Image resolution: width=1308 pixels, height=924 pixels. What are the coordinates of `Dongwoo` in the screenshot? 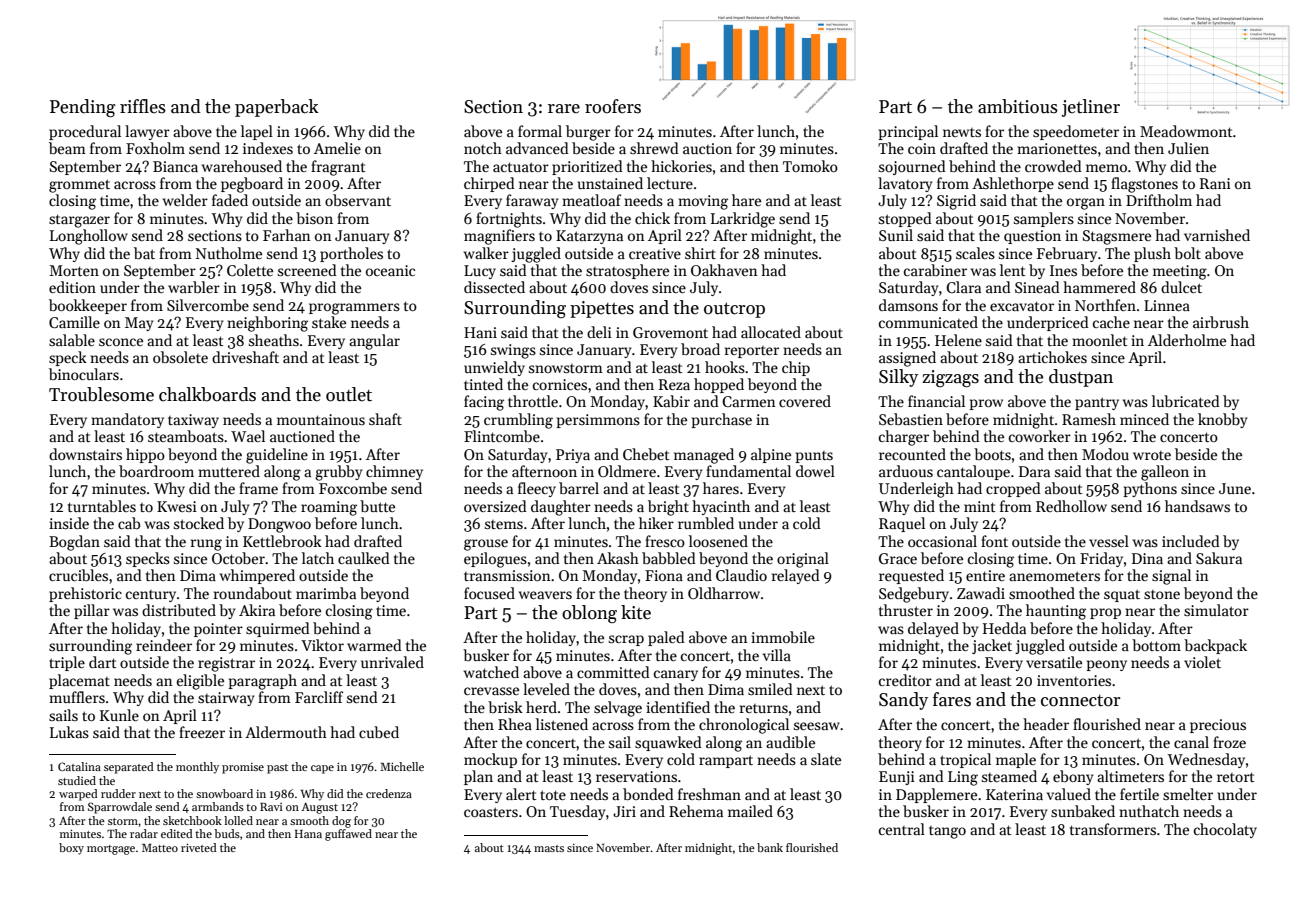 It's located at (279, 525).
